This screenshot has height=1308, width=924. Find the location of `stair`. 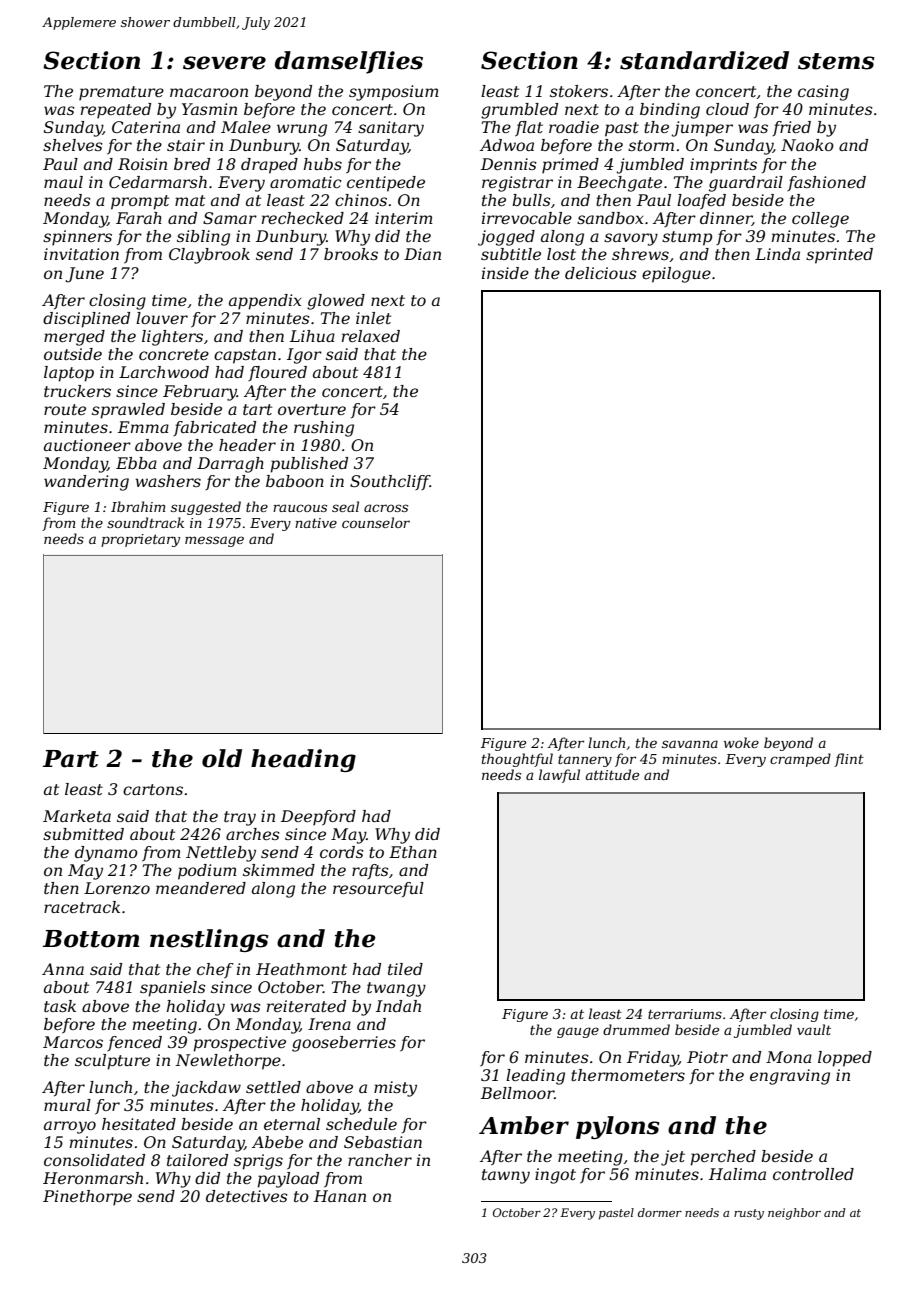

stair is located at coordinates (186, 145).
